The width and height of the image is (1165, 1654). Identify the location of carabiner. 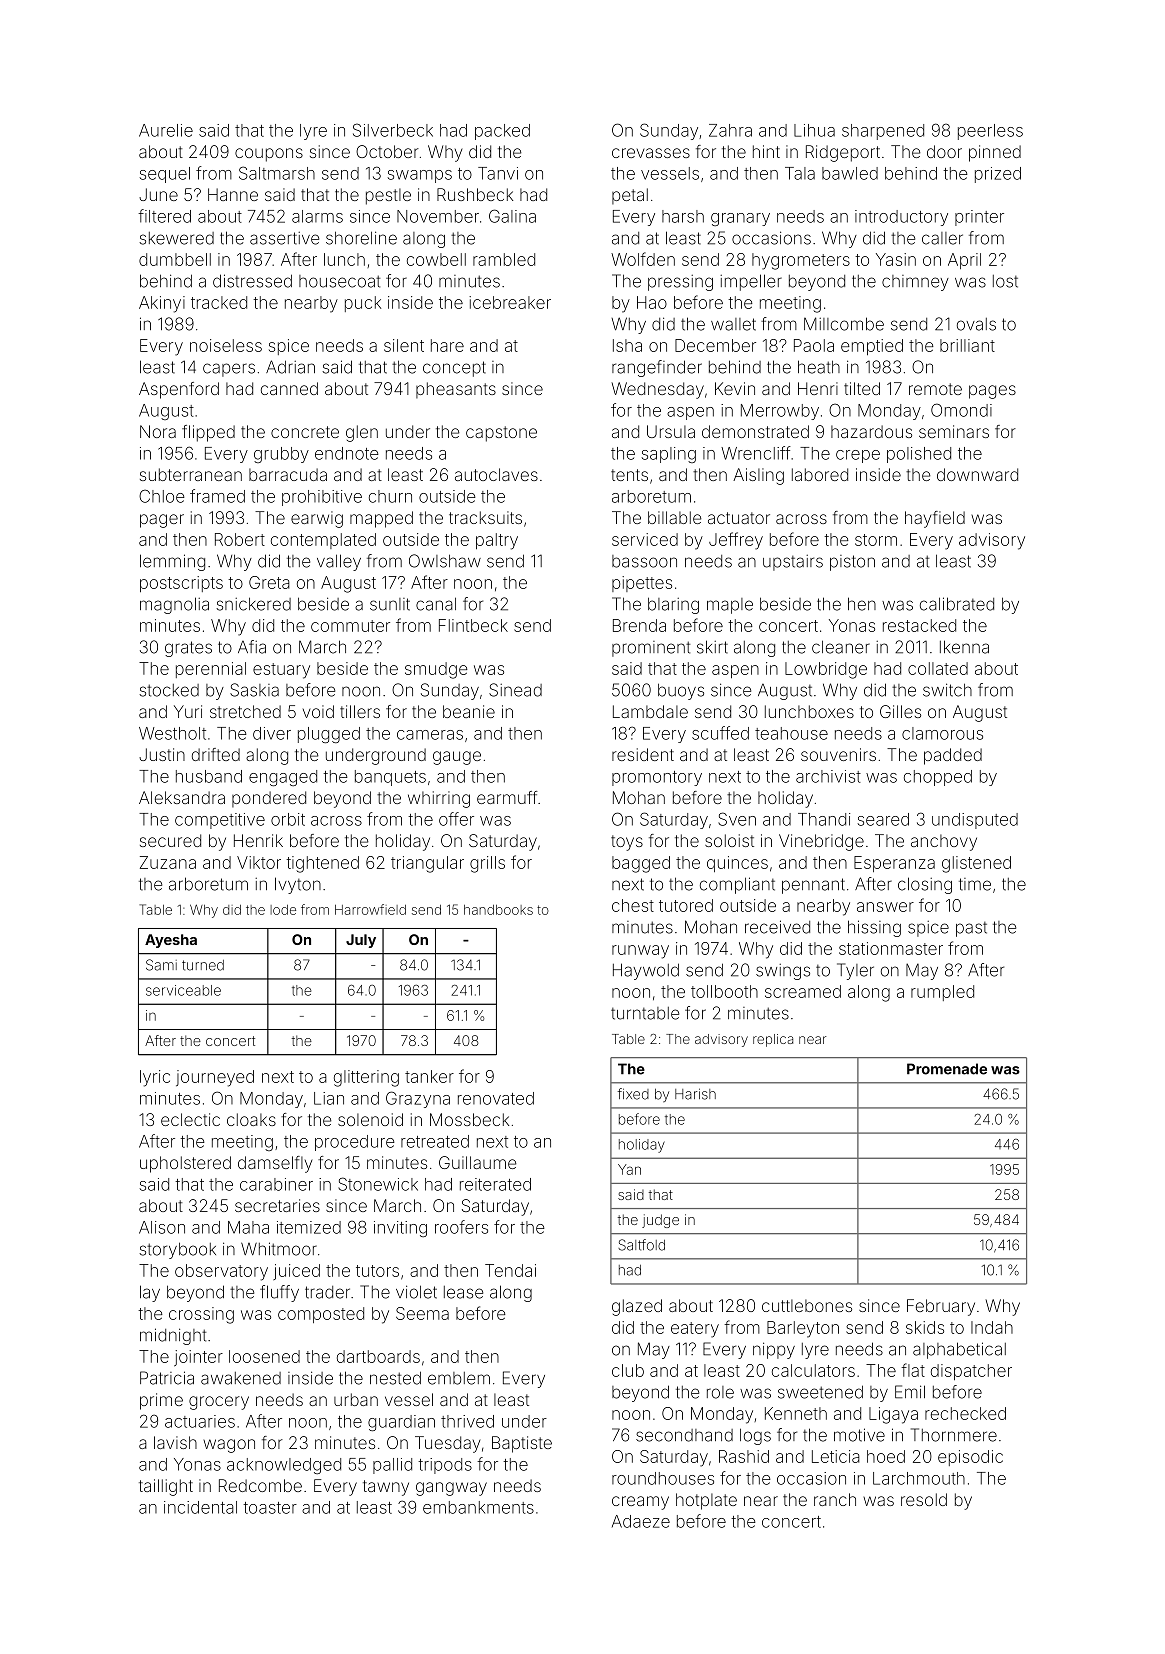
(276, 1184).
